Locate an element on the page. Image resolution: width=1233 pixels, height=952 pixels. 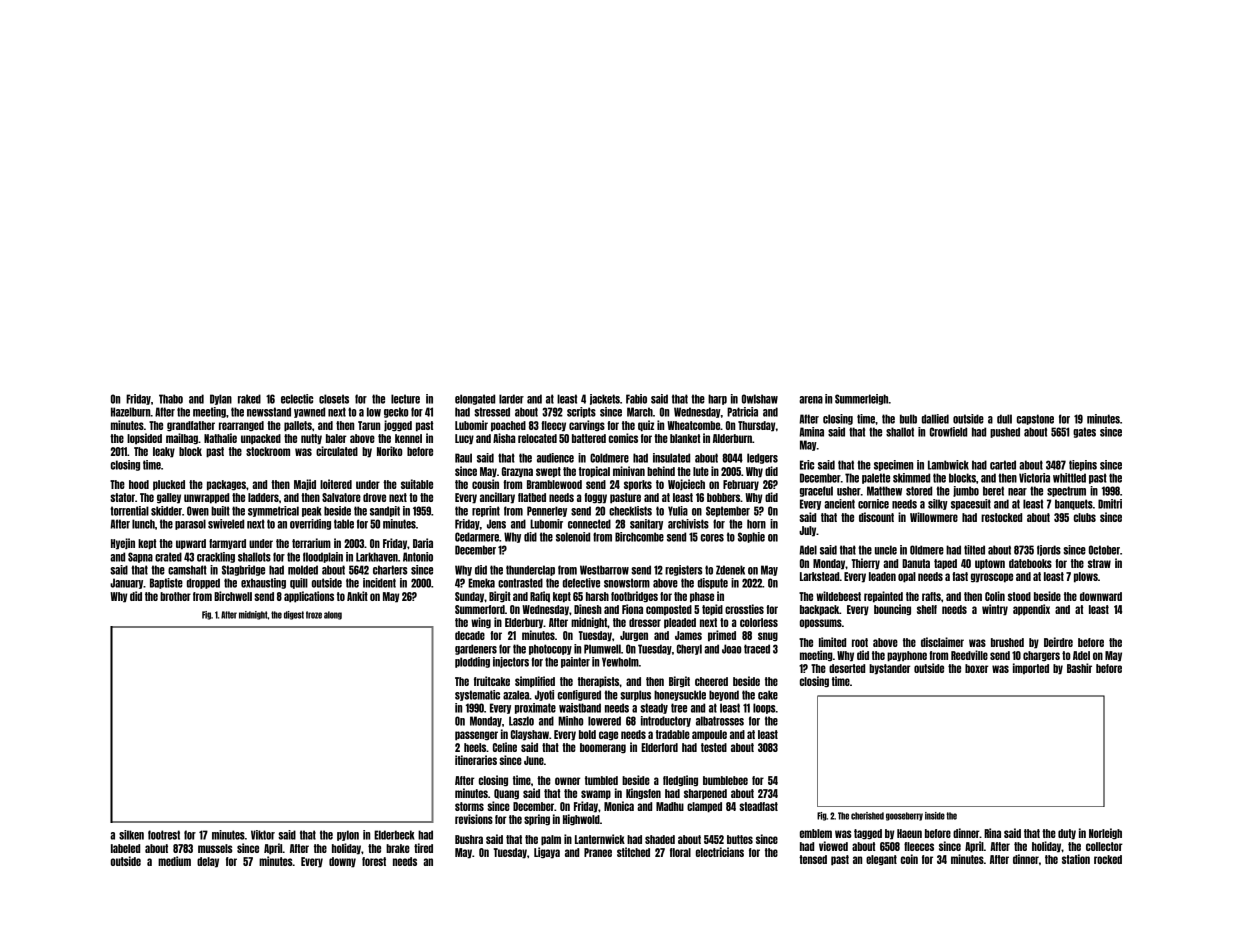
overriding is located at coordinates (310, 524).
